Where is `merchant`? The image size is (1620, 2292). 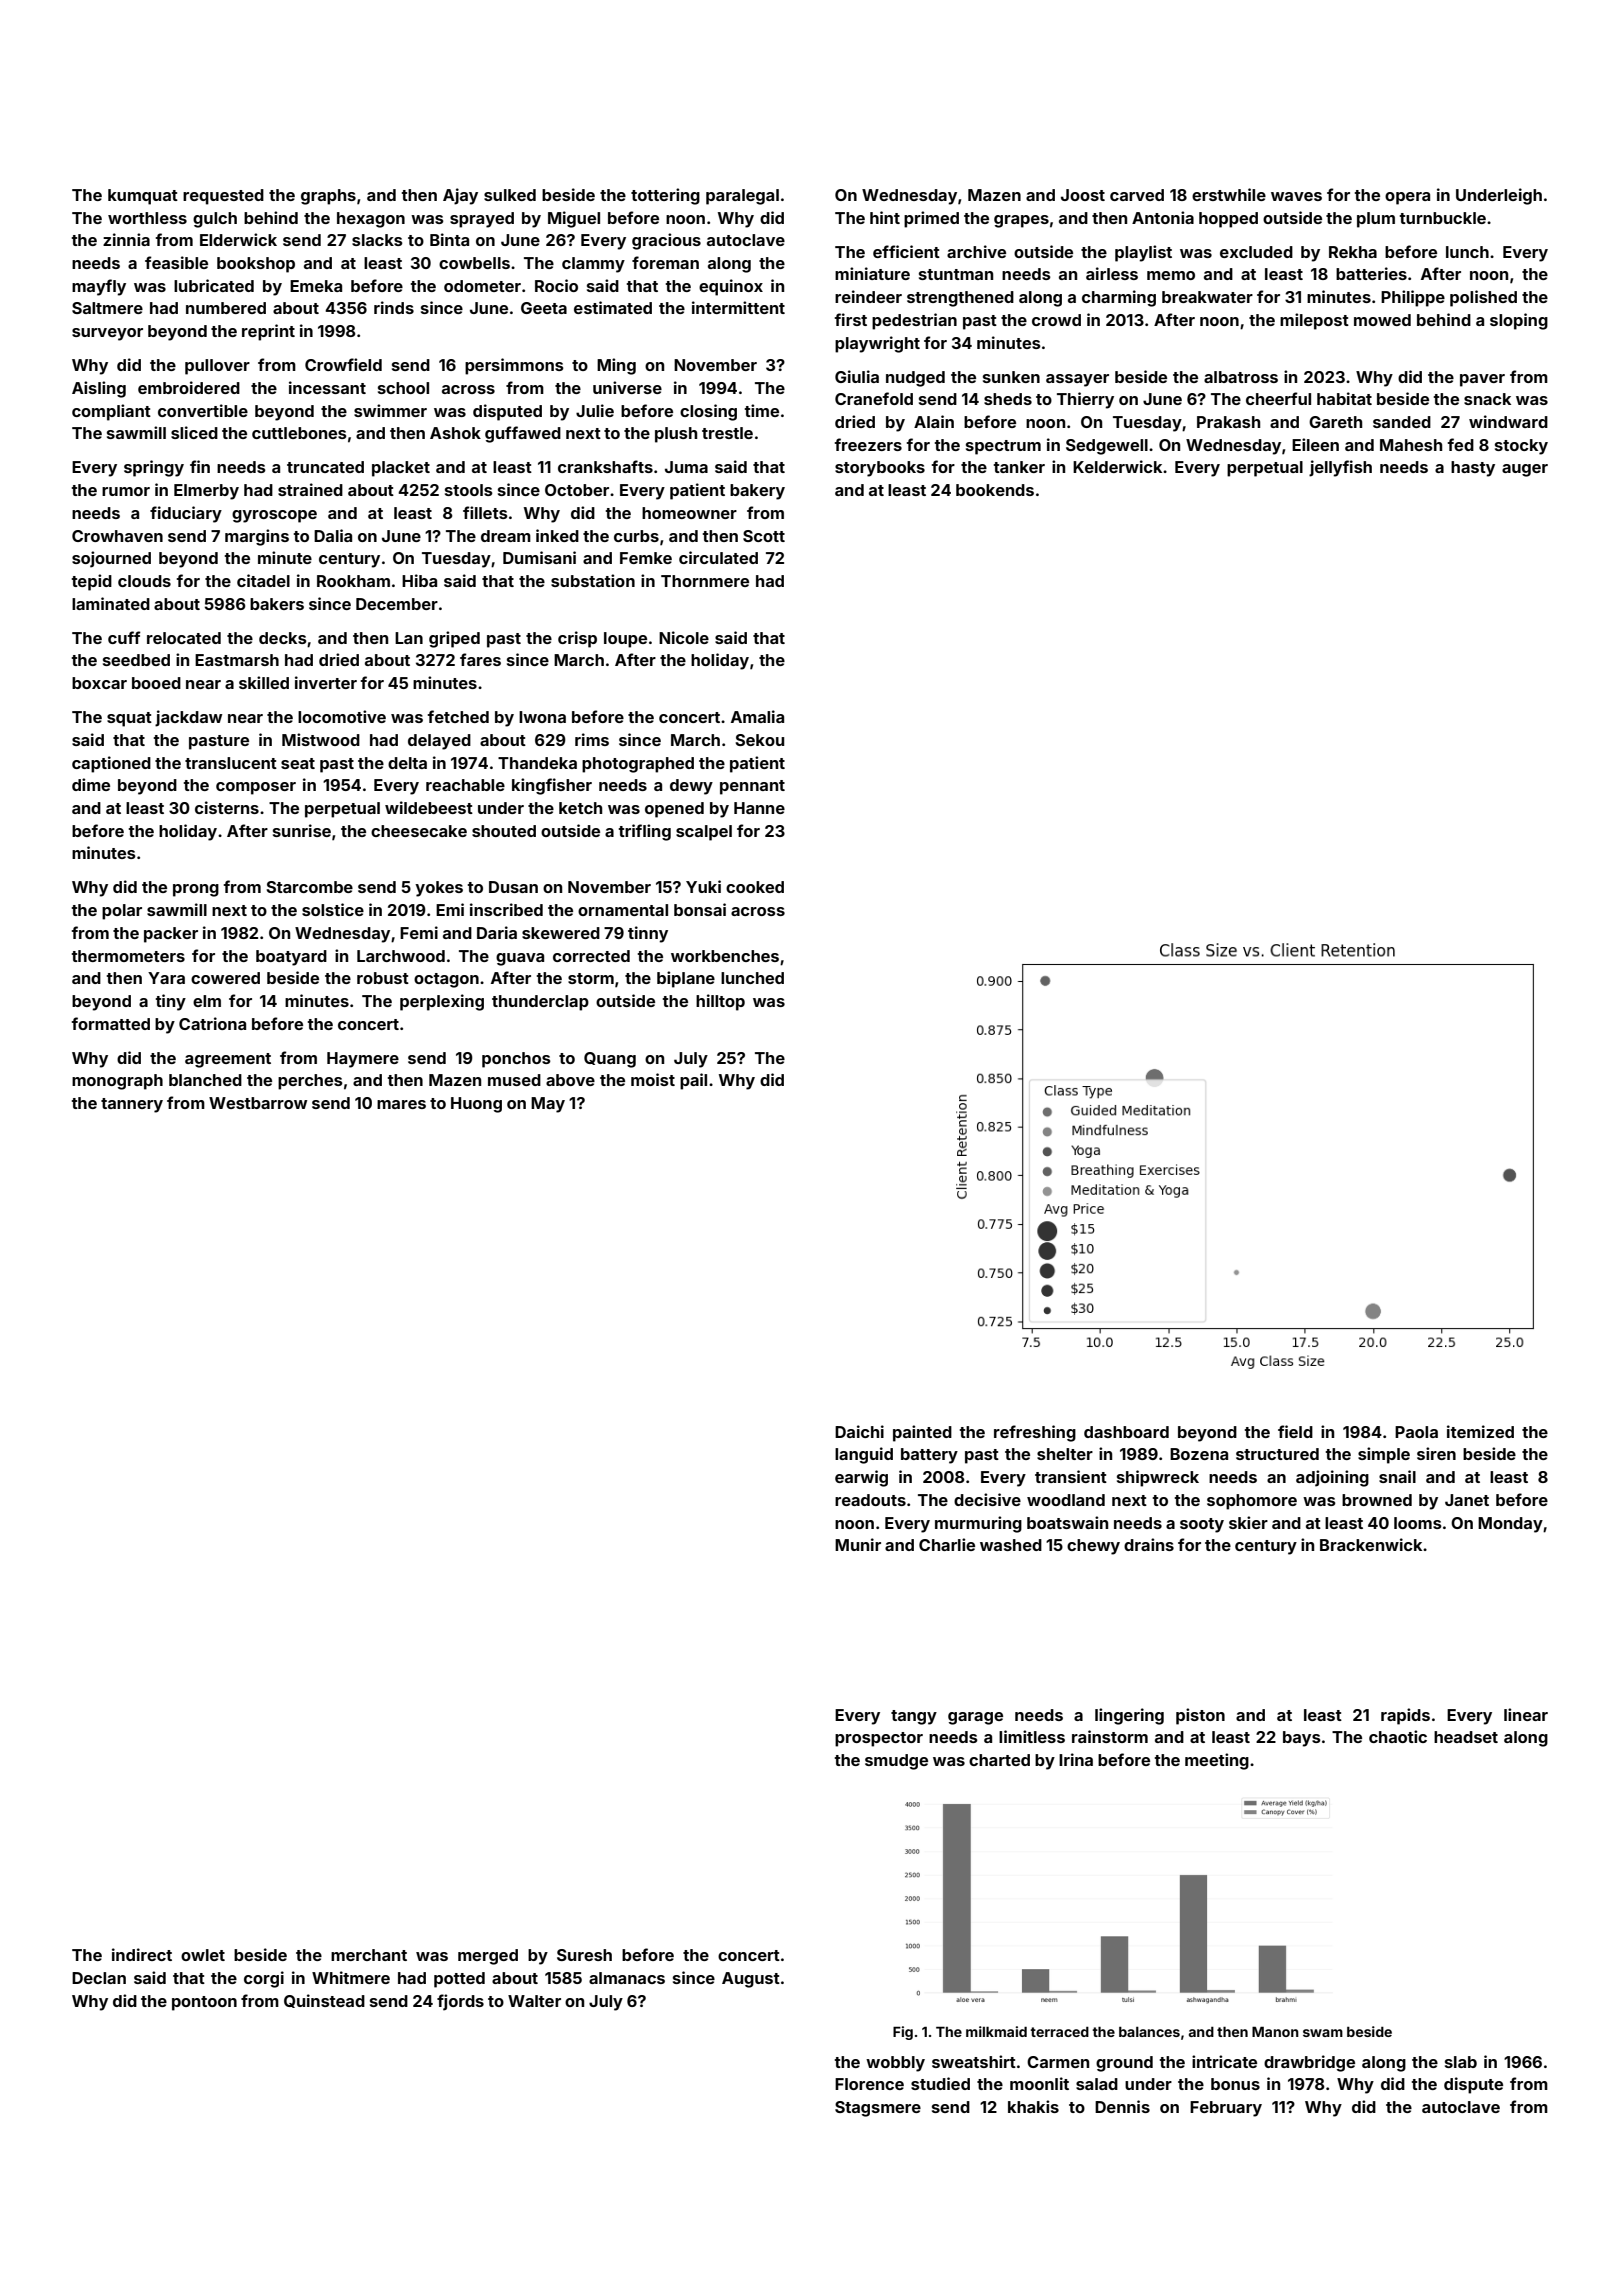
merchant is located at coordinates (369, 1955).
